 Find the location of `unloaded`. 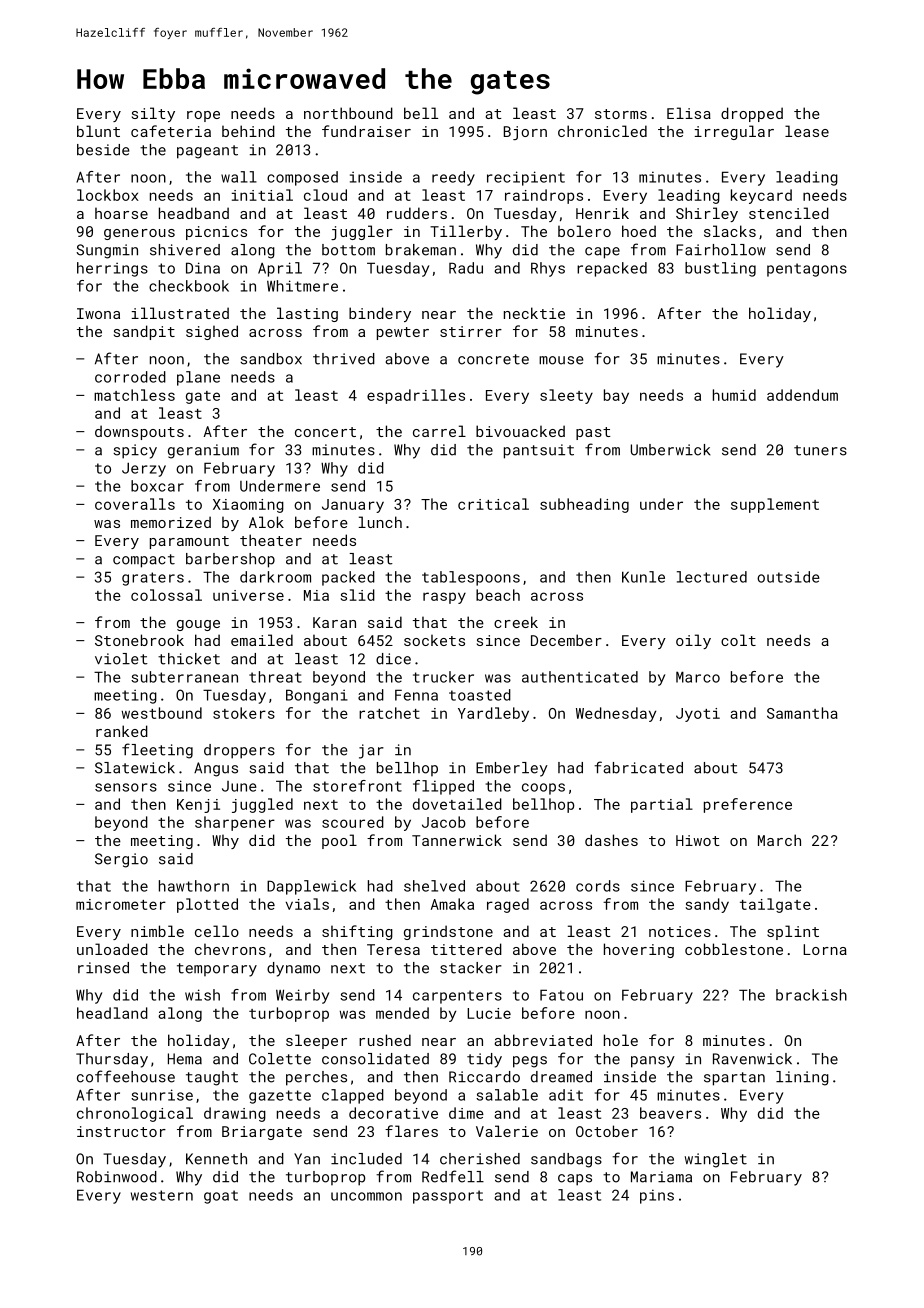

unloaded is located at coordinates (112, 949).
